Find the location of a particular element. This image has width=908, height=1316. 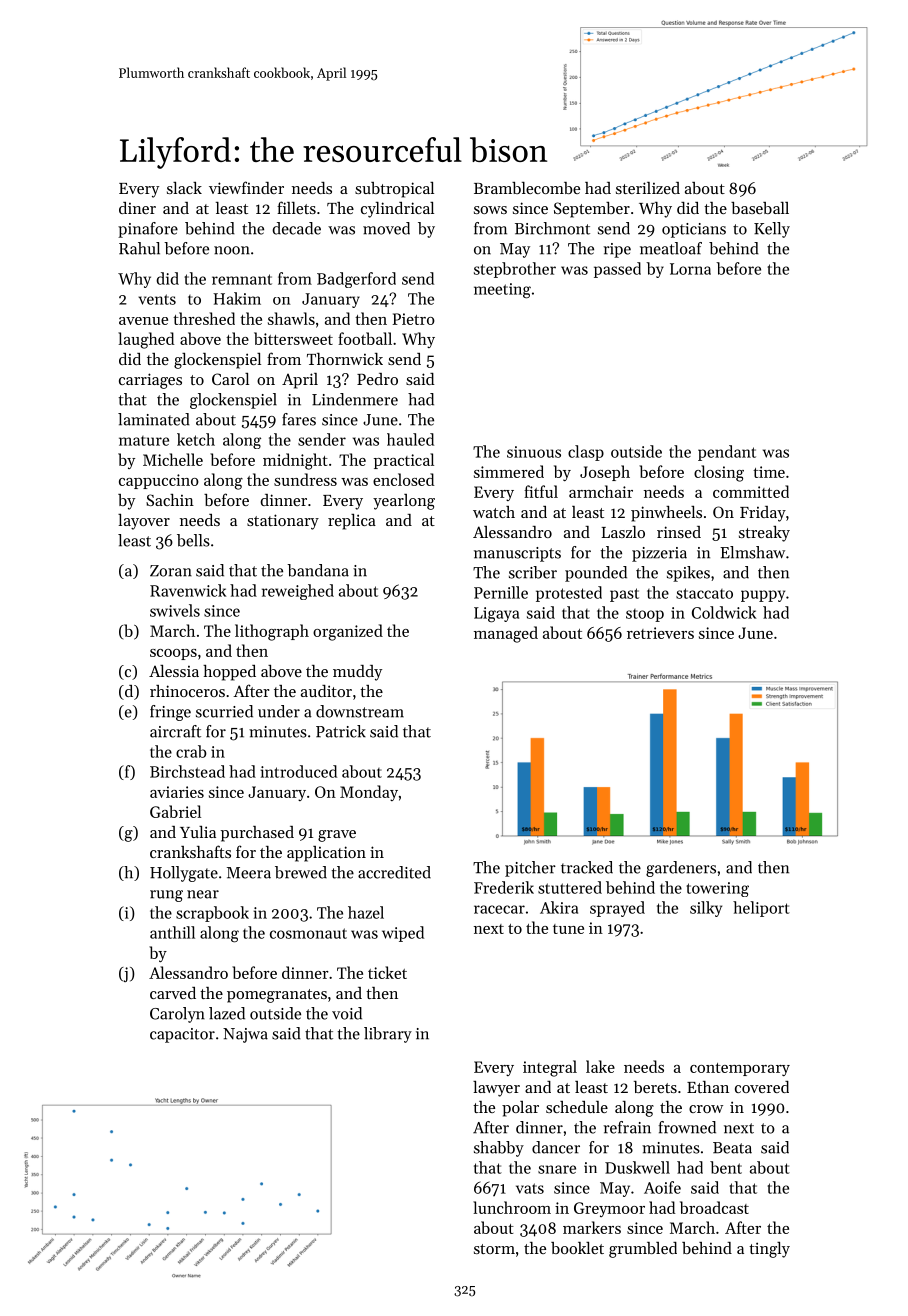

diner is located at coordinates (137, 208).
